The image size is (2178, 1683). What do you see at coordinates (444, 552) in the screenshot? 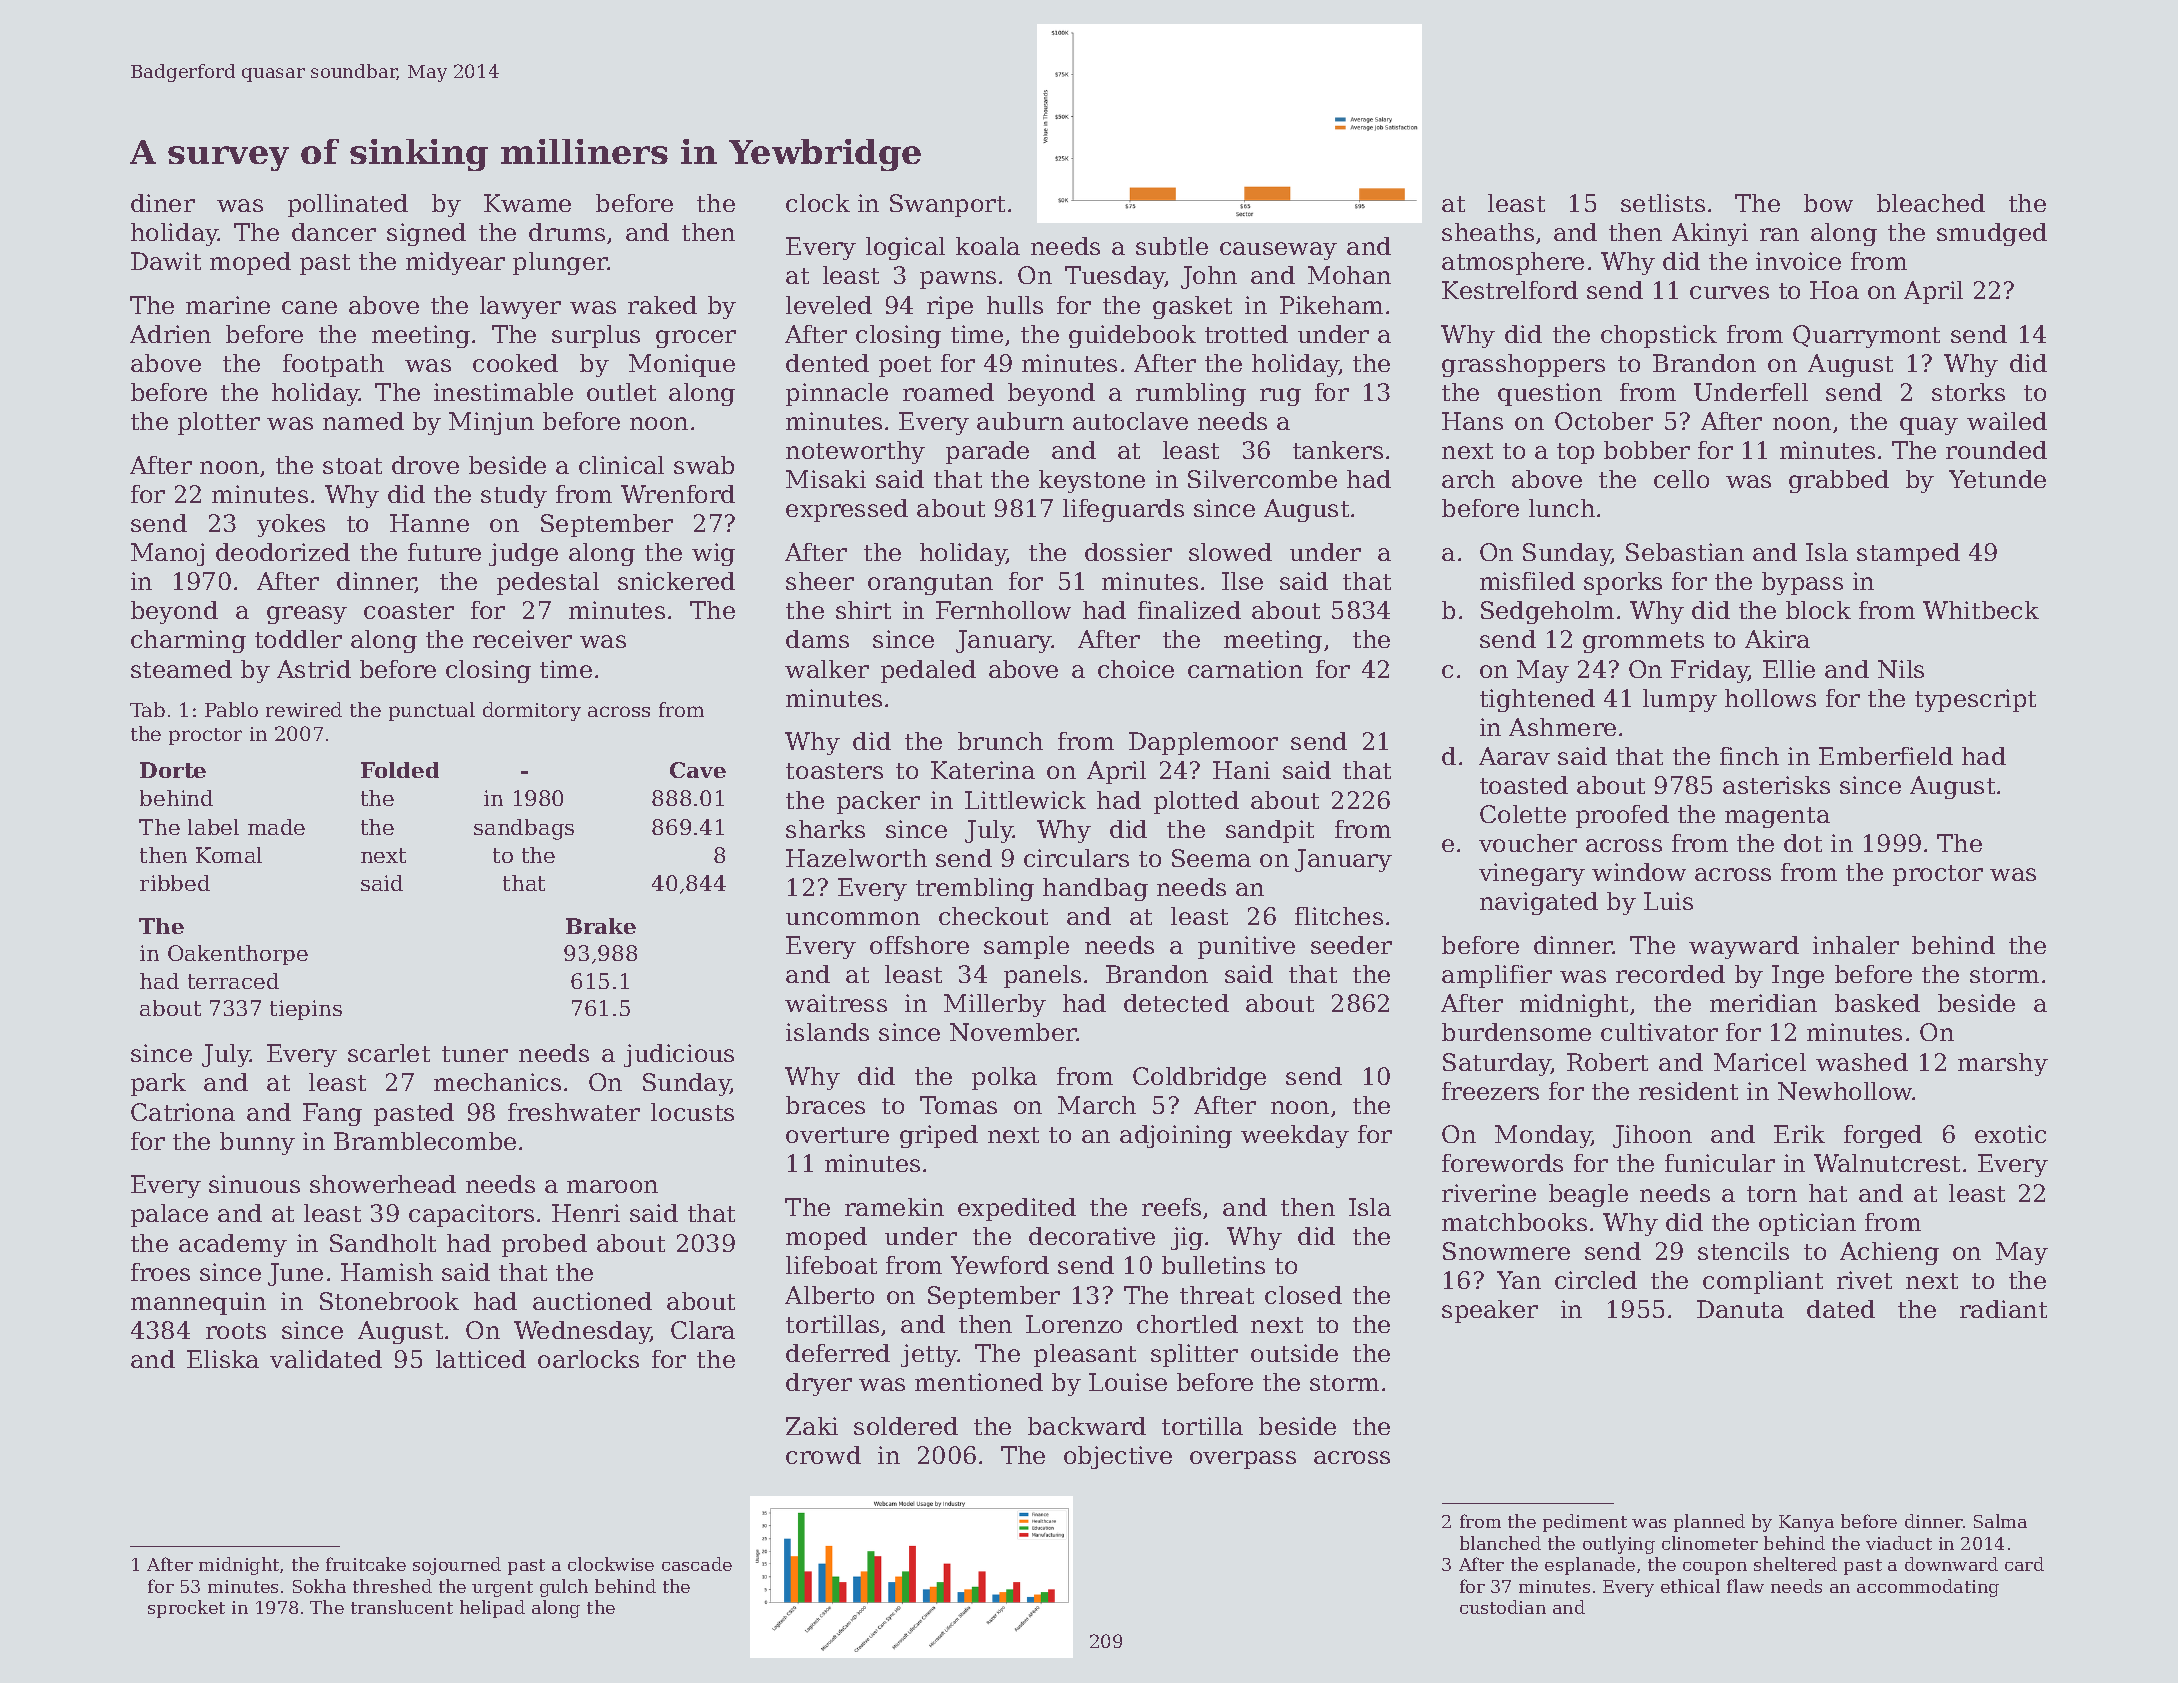
I see `future` at bounding box center [444, 552].
